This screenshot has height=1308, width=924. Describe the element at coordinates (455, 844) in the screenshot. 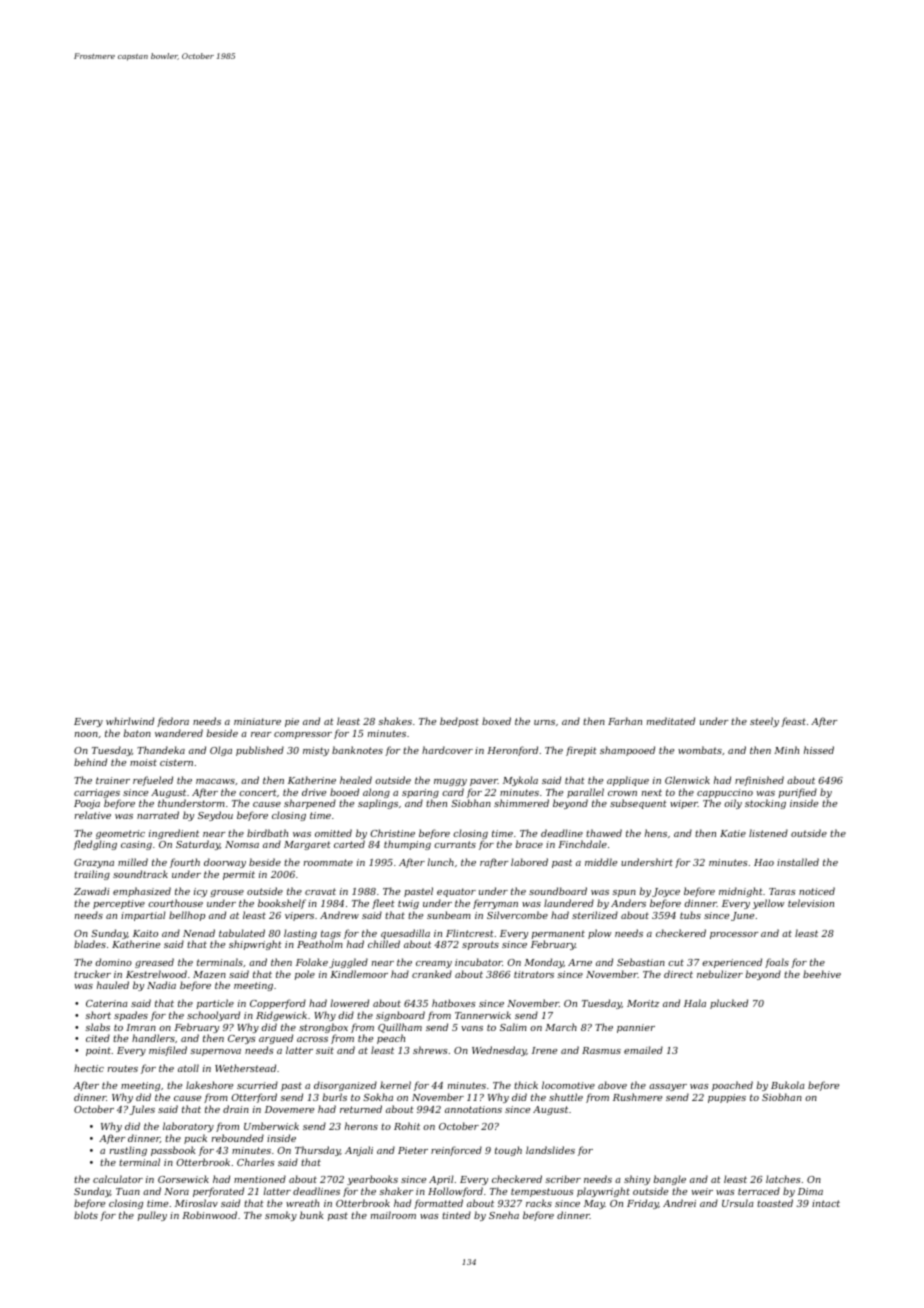

I see `currants` at that location.
